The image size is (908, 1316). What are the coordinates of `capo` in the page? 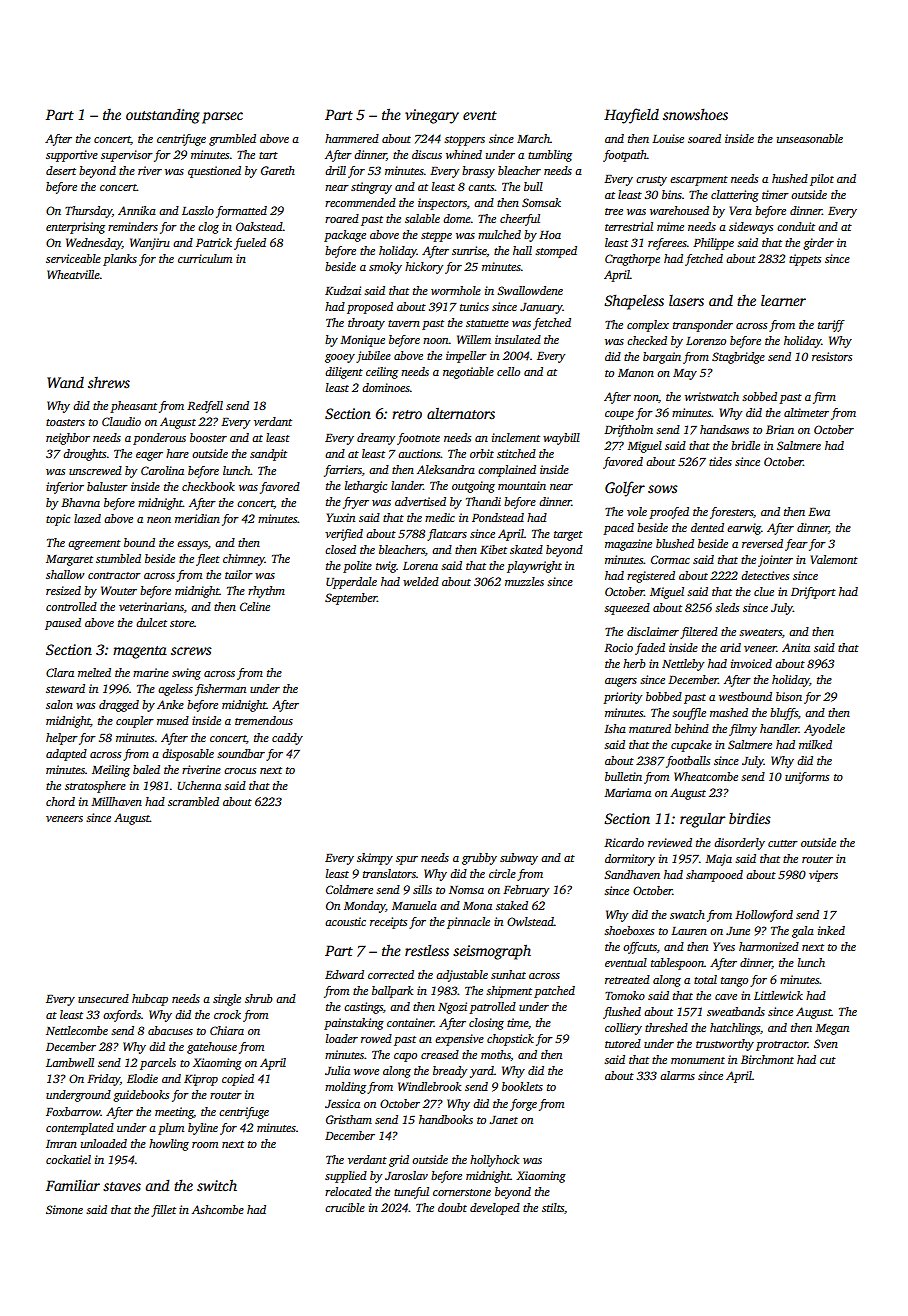 It's located at (405, 1057).
